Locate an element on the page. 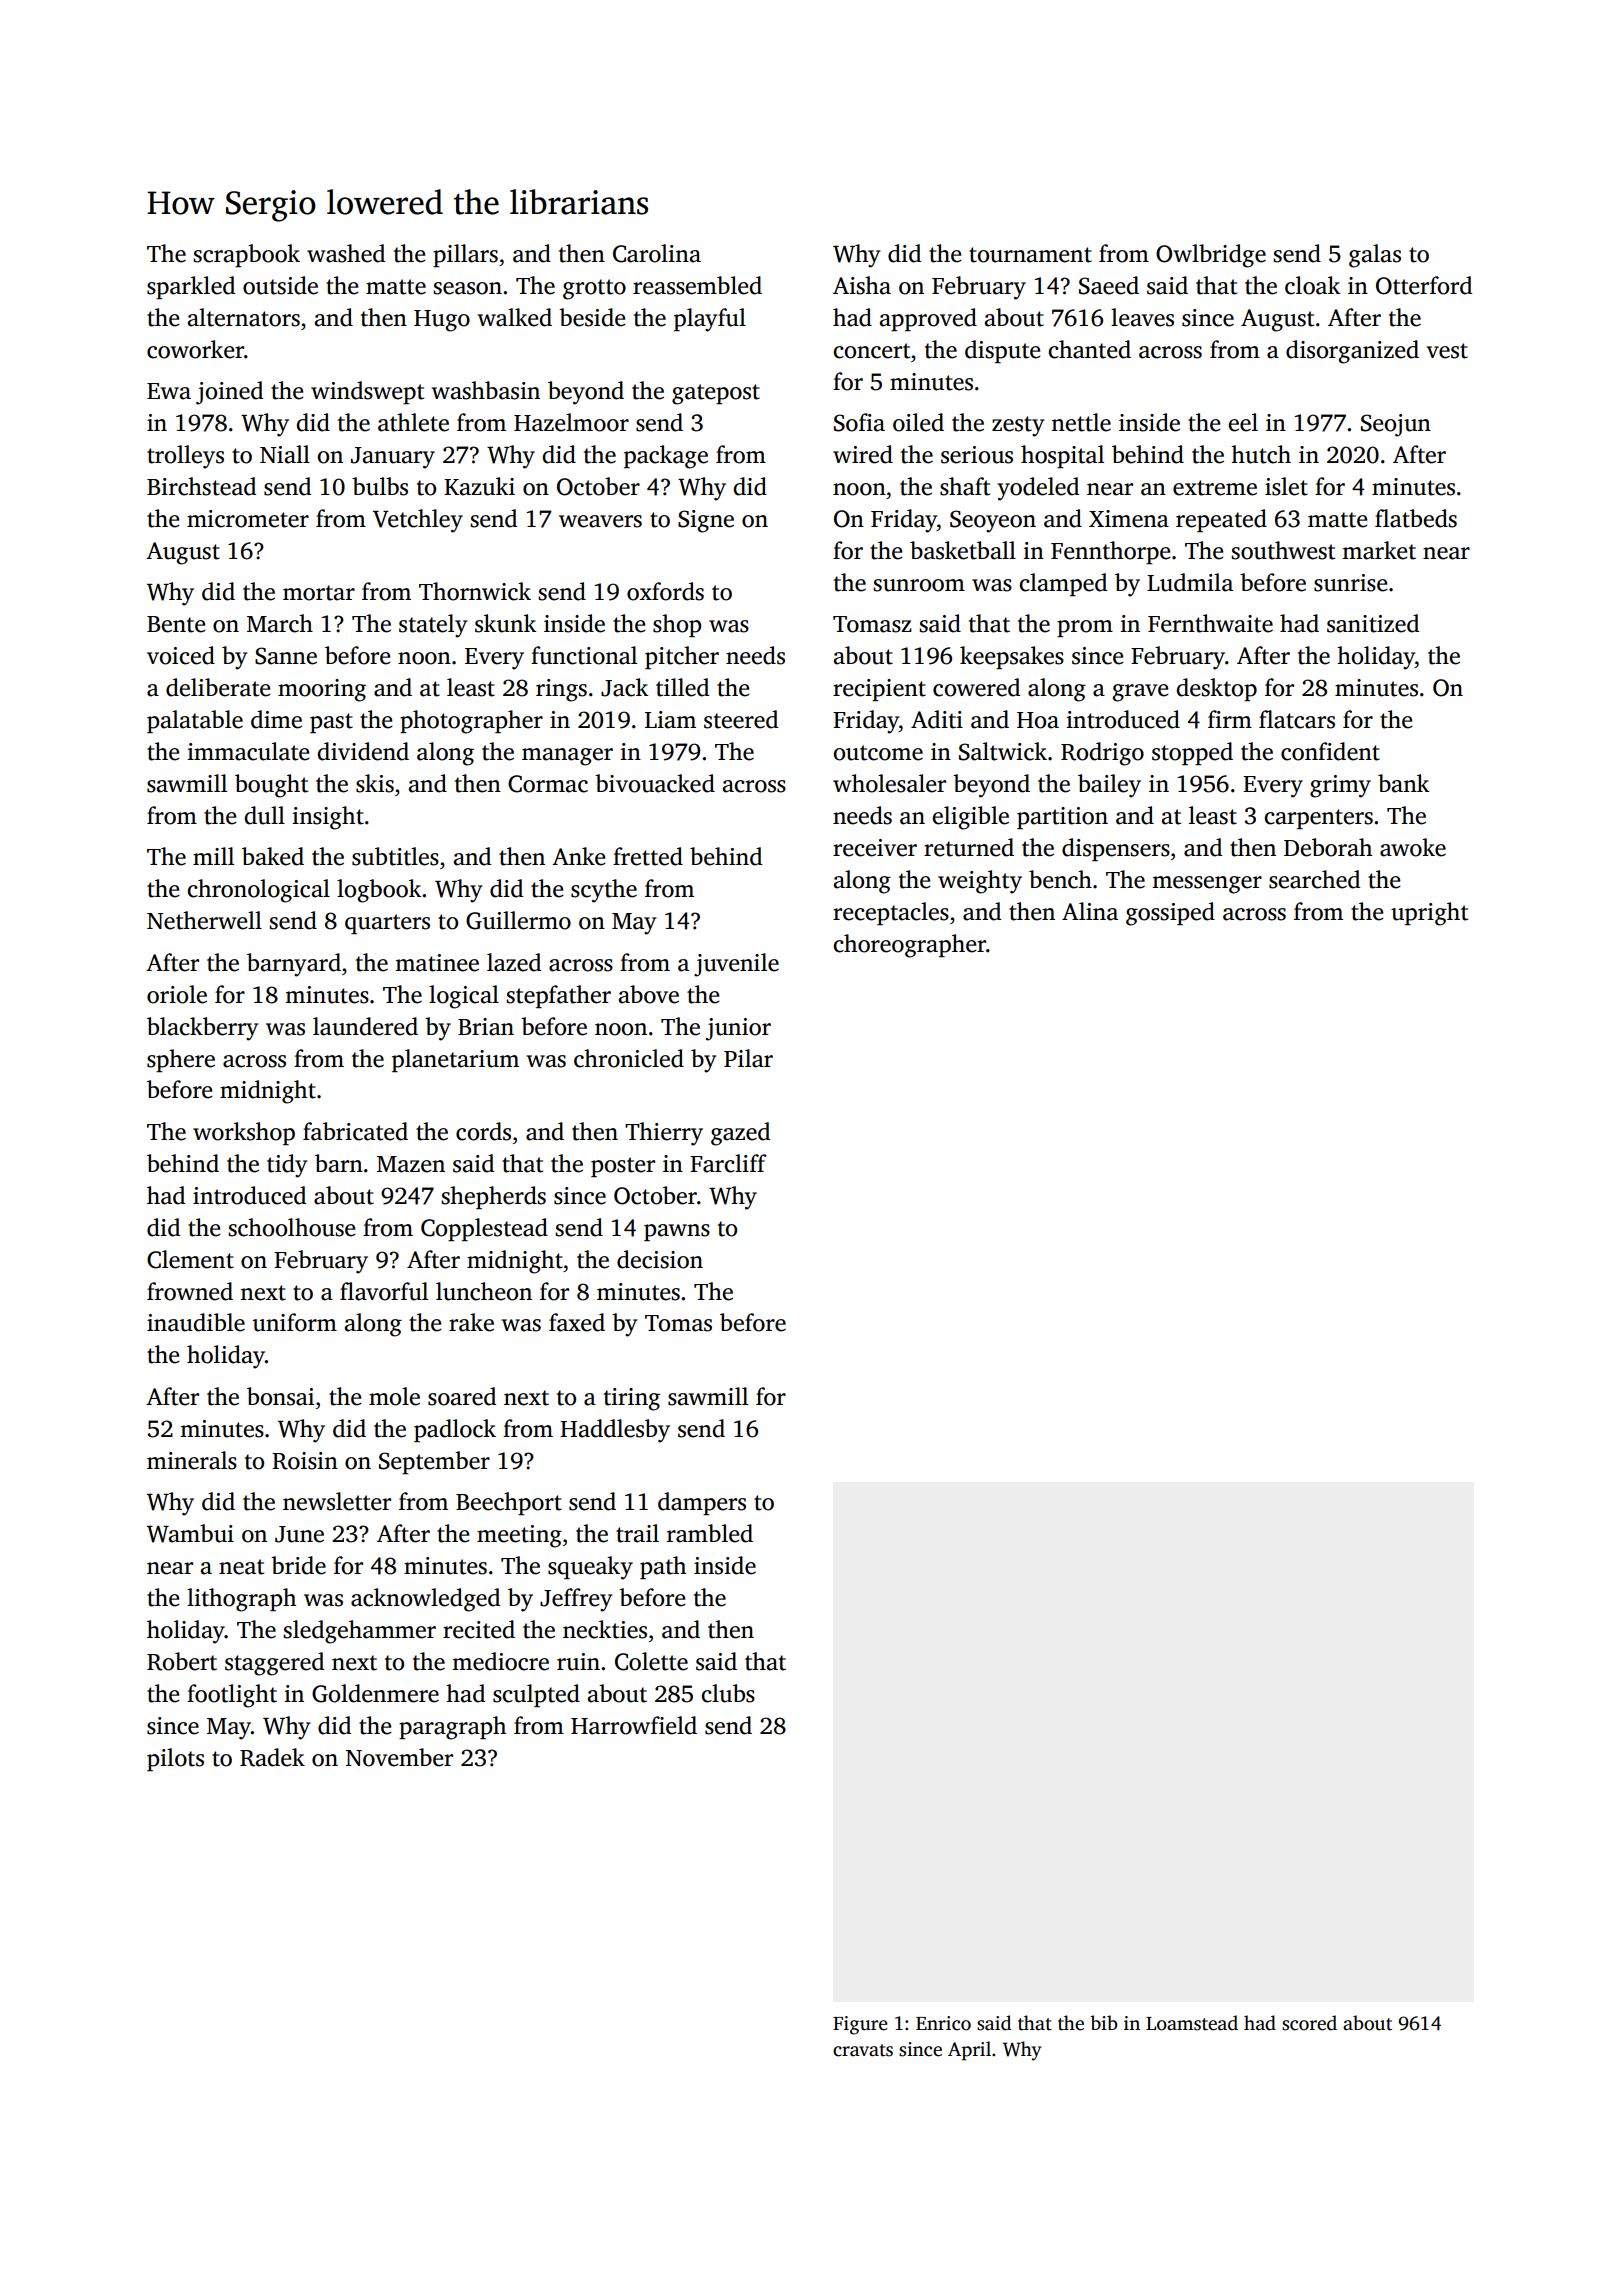 This page has width=1620, height=2292. April is located at coordinates (969, 2051).
